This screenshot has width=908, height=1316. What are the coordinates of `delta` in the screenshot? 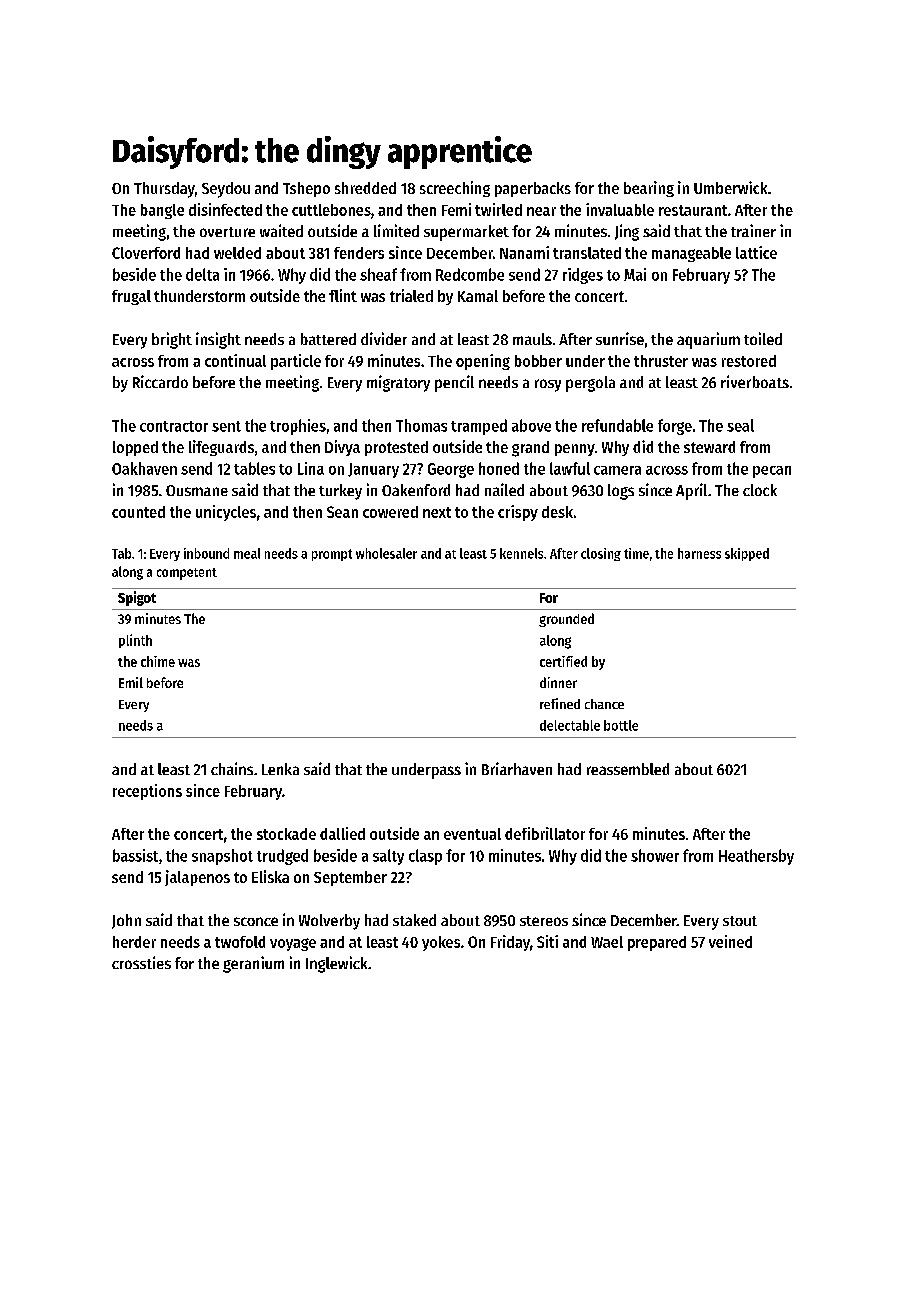 It's located at (202, 274).
